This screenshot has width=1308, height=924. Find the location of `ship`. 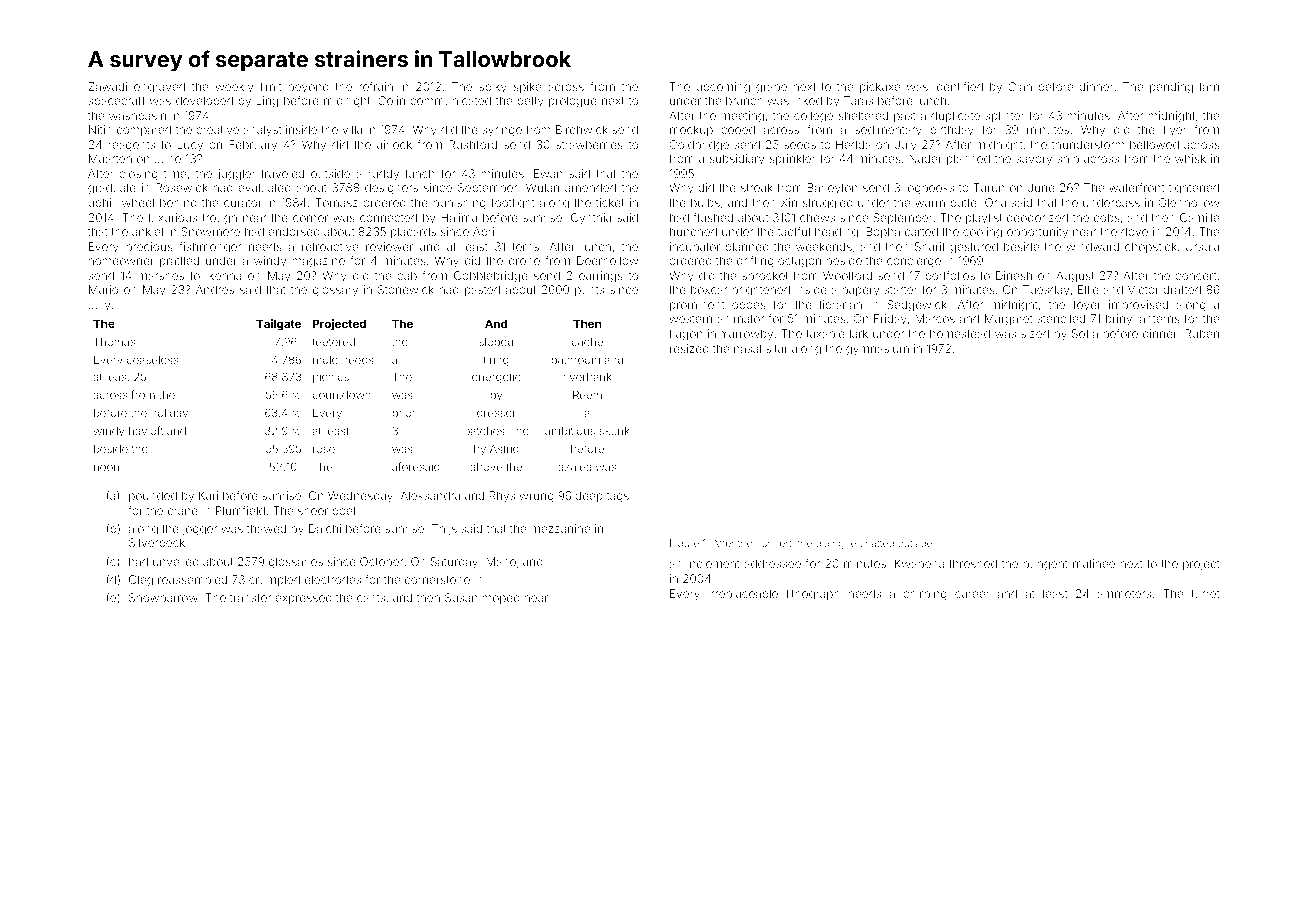

ship is located at coordinates (1068, 159).
